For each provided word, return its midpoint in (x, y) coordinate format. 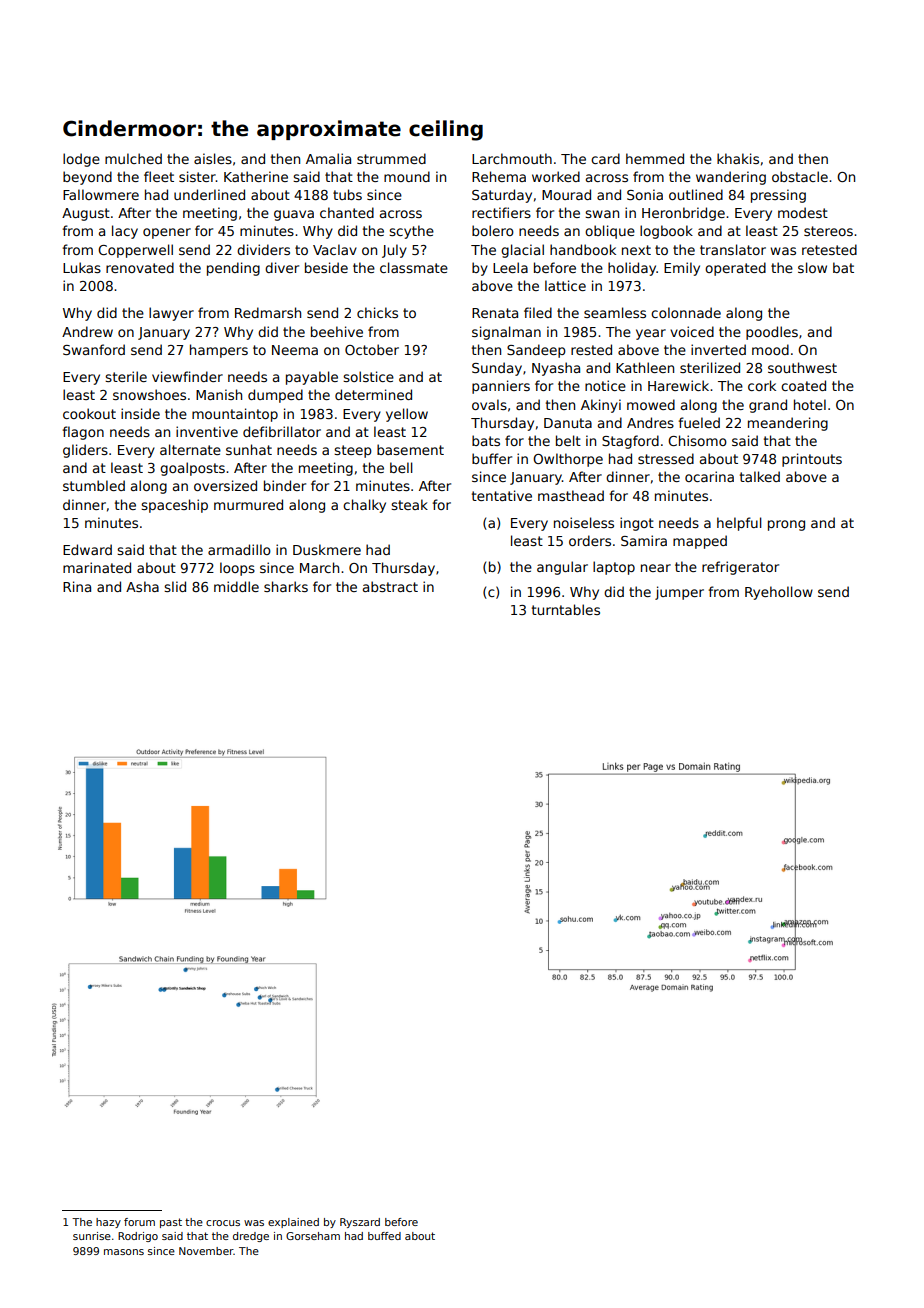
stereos (828, 231)
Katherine (256, 176)
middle (236, 586)
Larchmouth (512, 158)
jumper (679, 593)
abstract (390, 586)
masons (124, 1252)
